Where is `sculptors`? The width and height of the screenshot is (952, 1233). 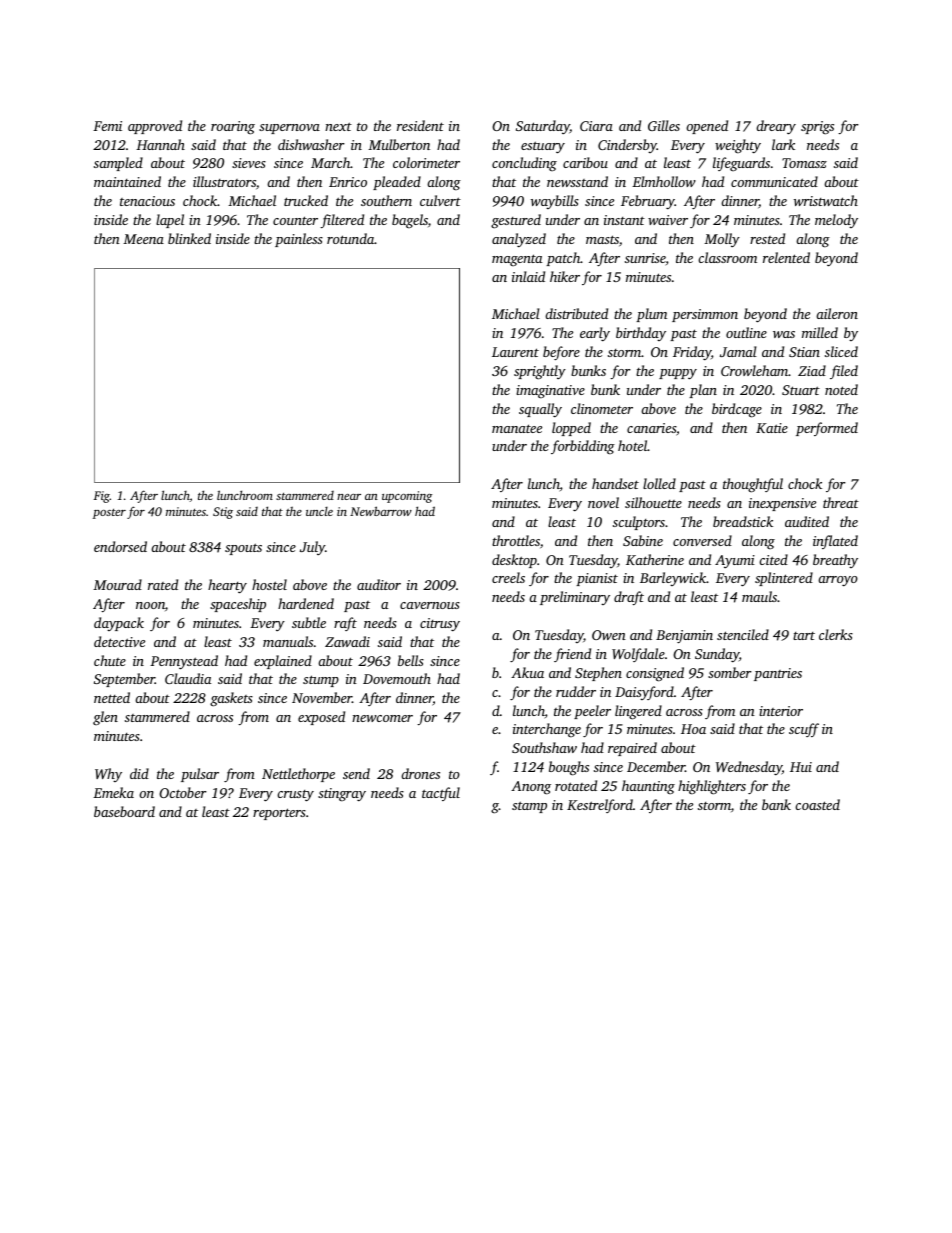
sculptors is located at coordinates (639, 523).
